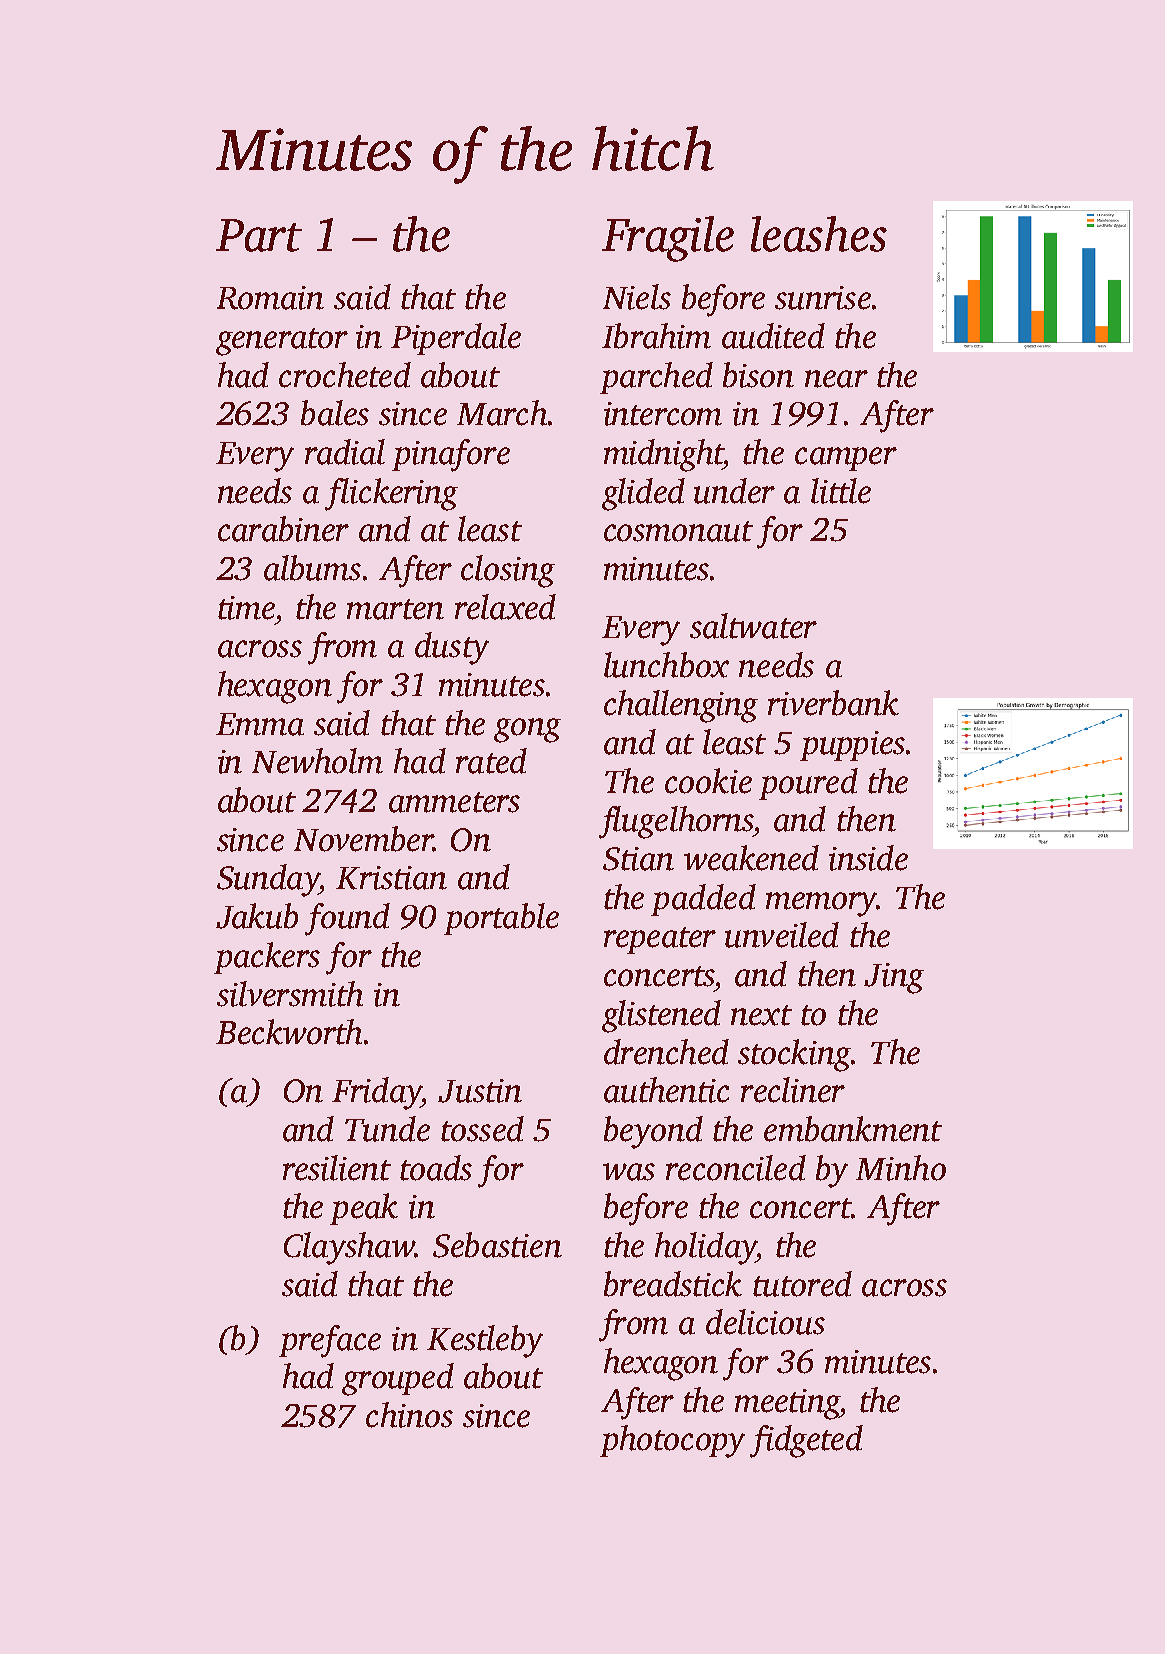 The width and height of the page is (1165, 1654). Describe the element at coordinates (259, 235) in the page. I see `Part` at that location.
